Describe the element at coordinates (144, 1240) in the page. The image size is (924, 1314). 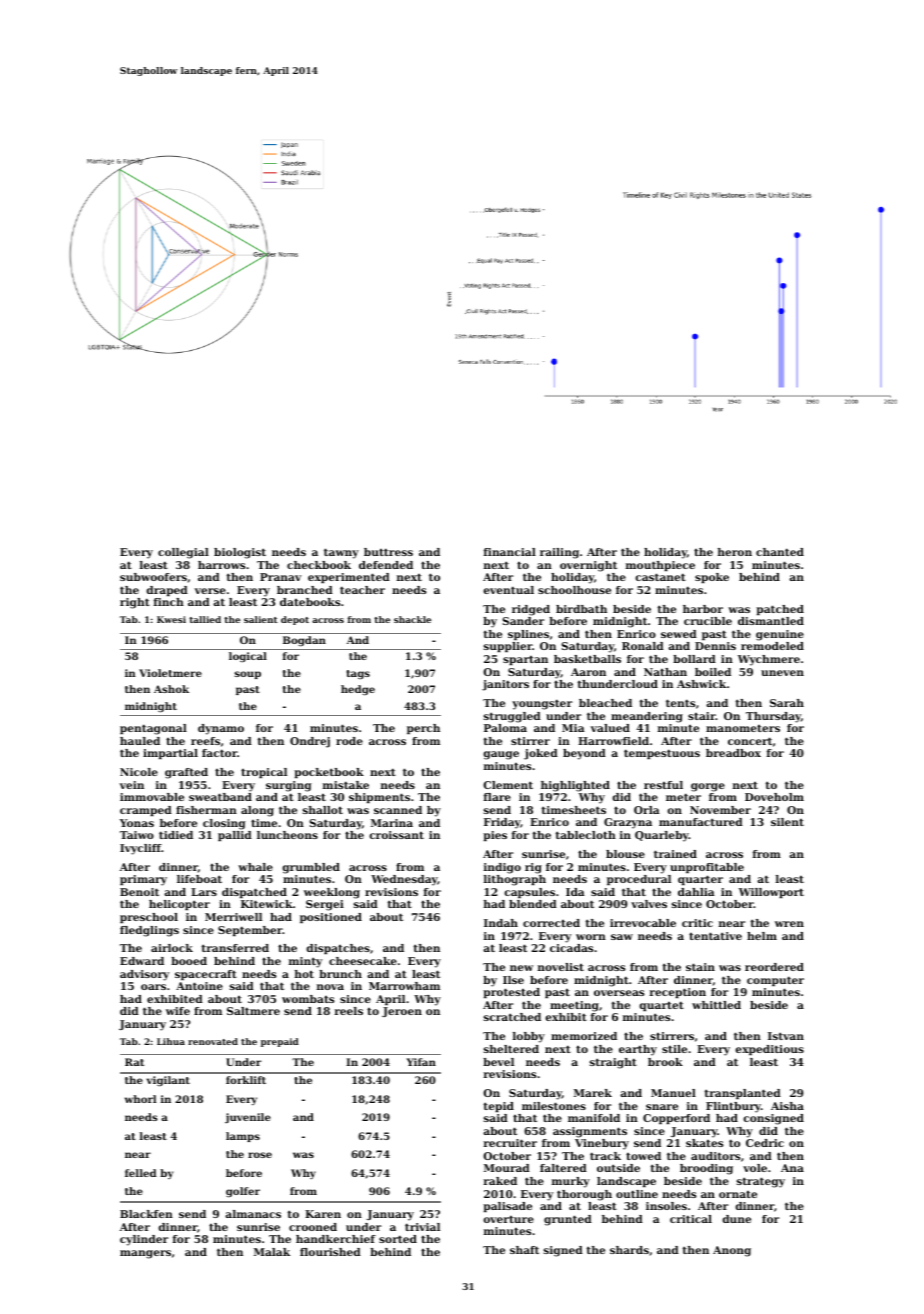
I see `cylinder` at that location.
